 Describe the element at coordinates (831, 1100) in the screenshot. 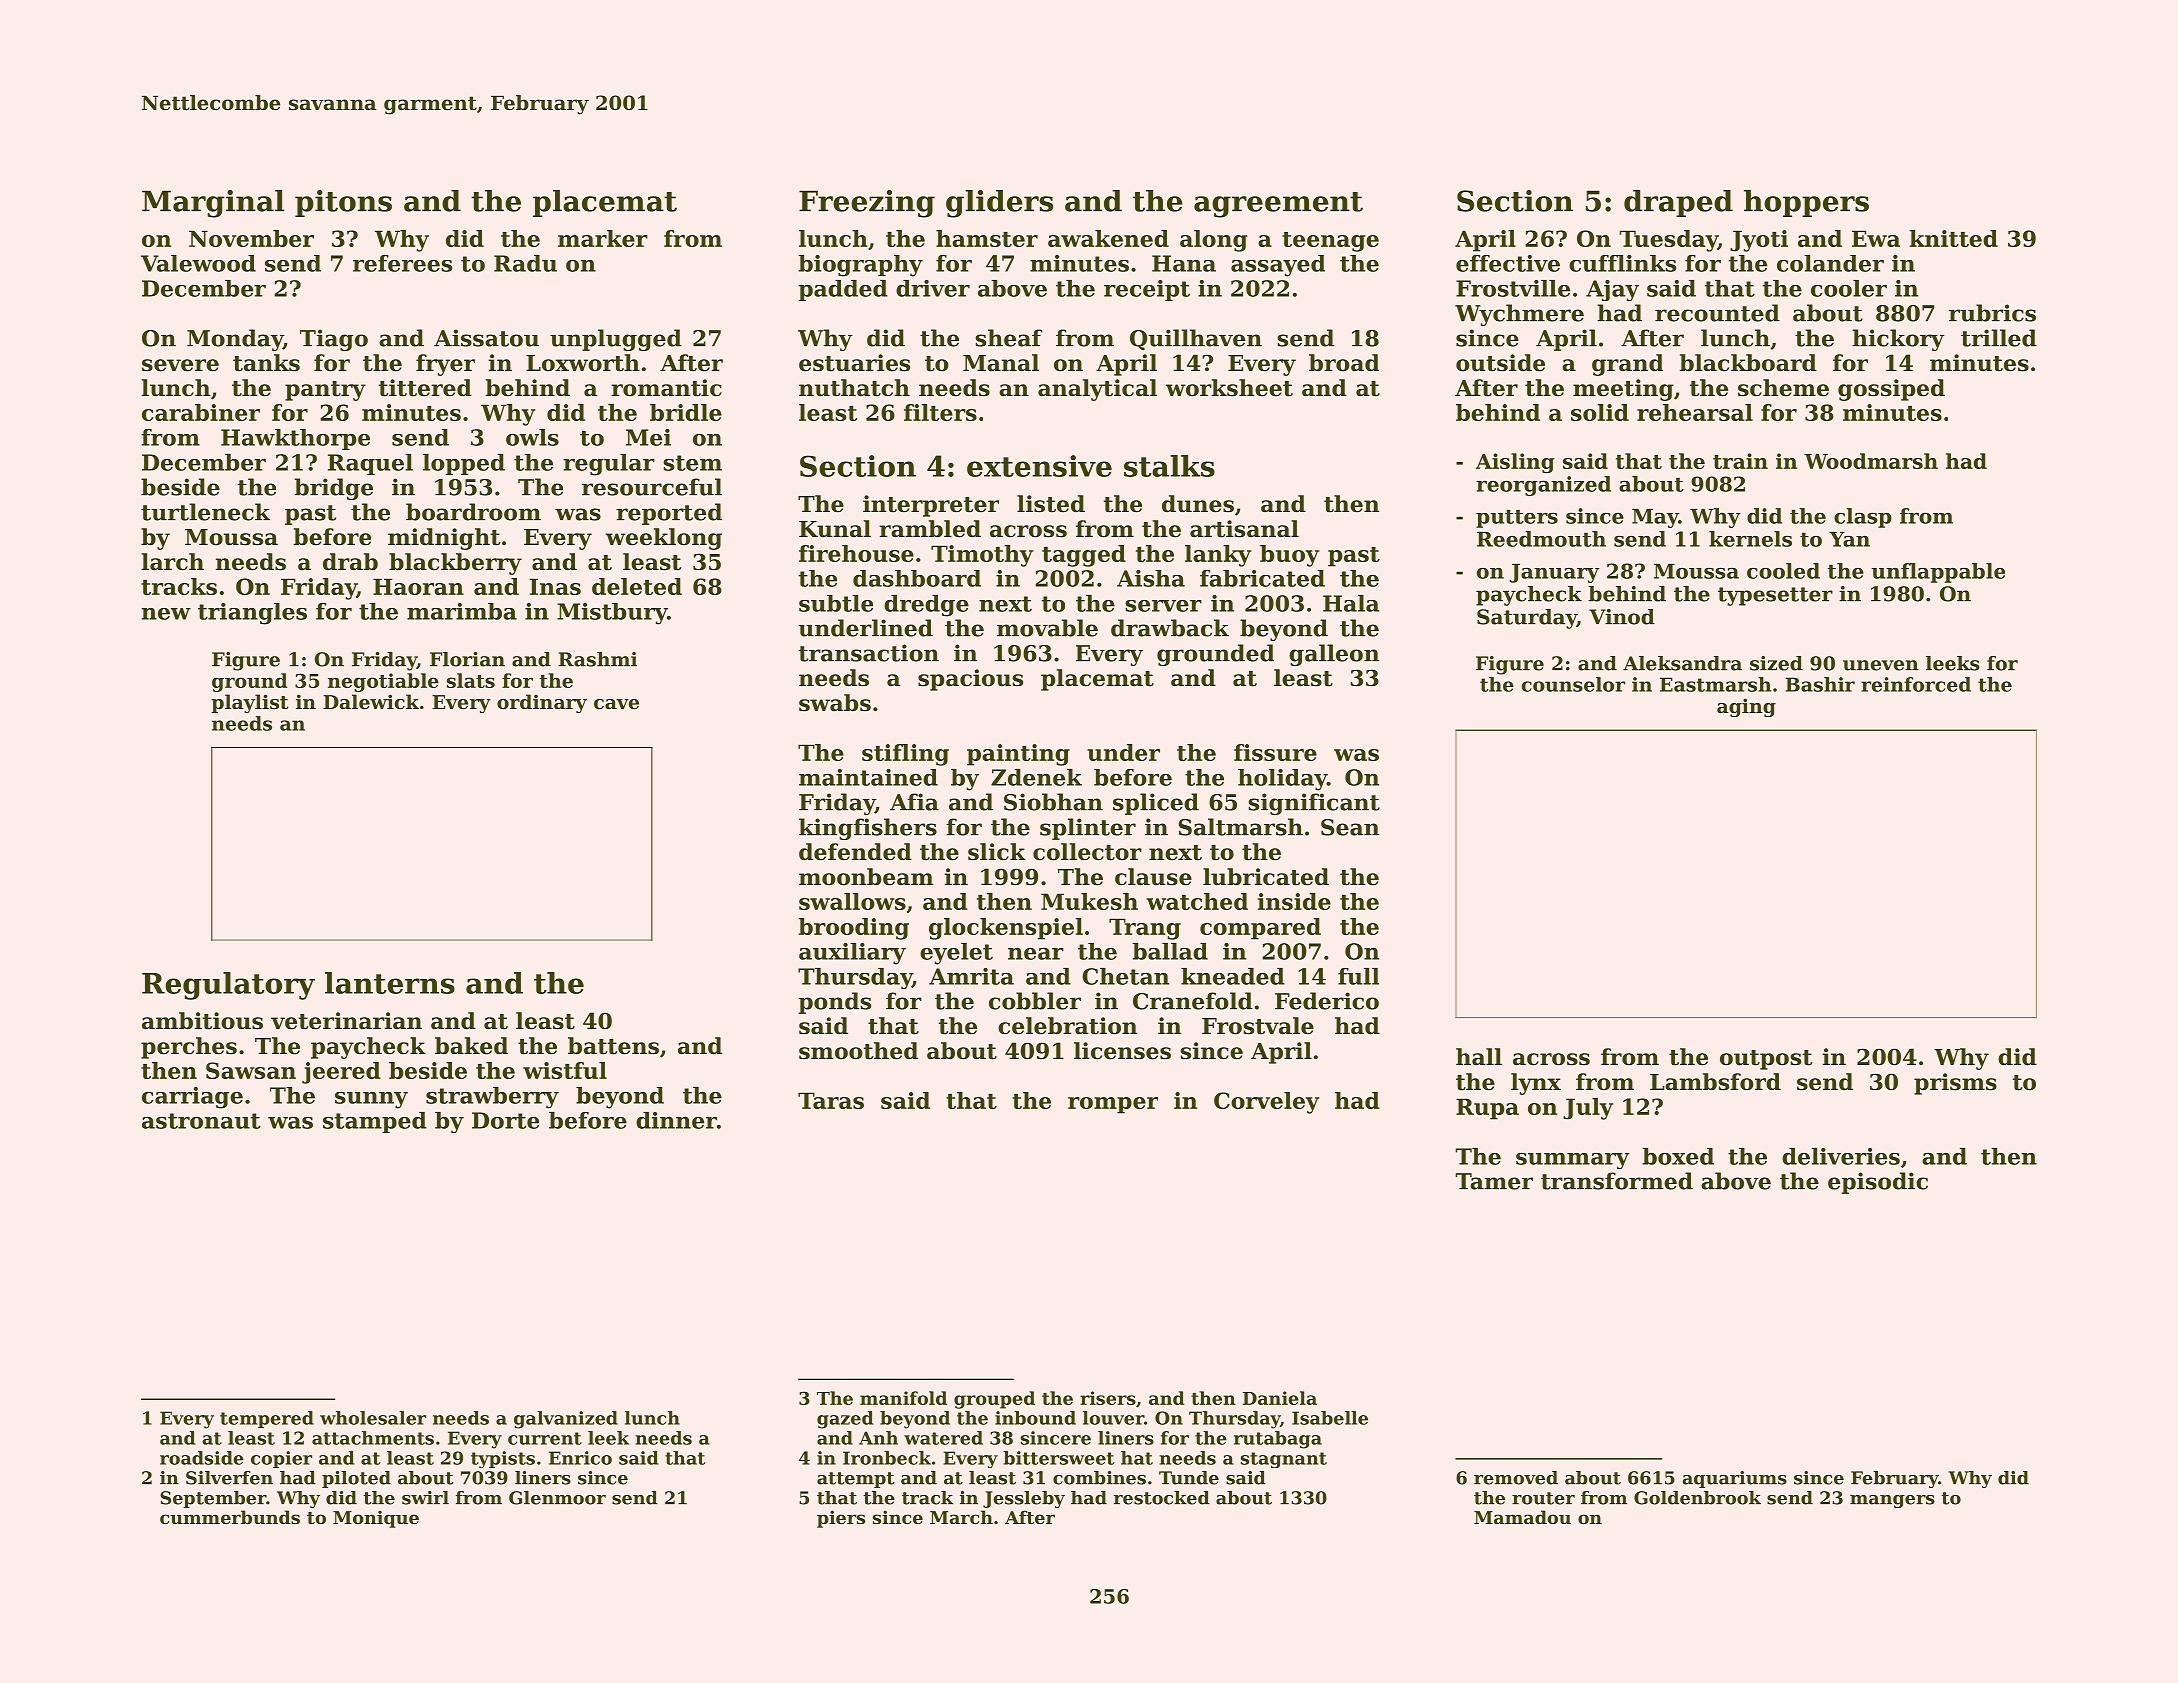

I see `Taras` at that location.
